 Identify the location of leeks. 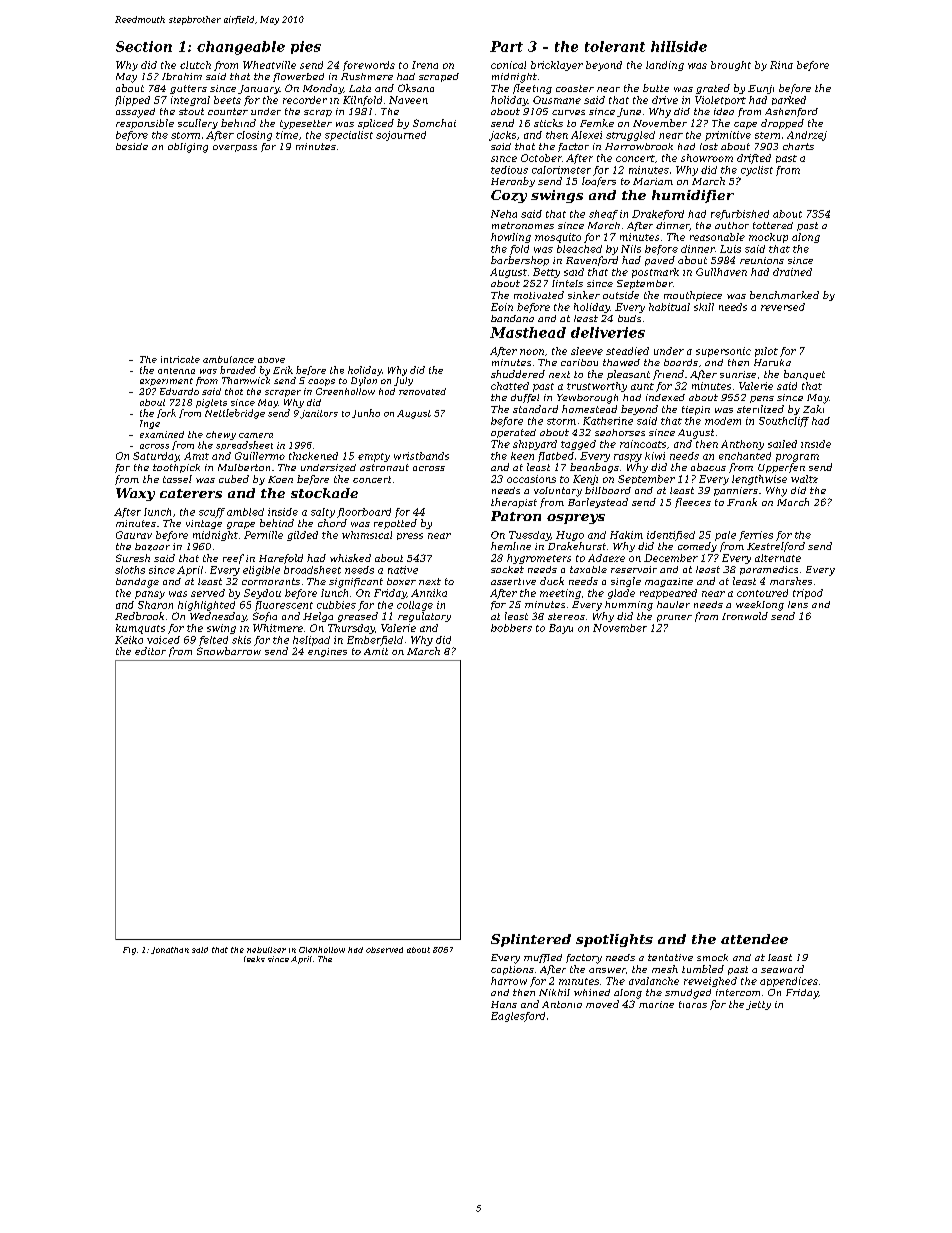
(254, 959).
